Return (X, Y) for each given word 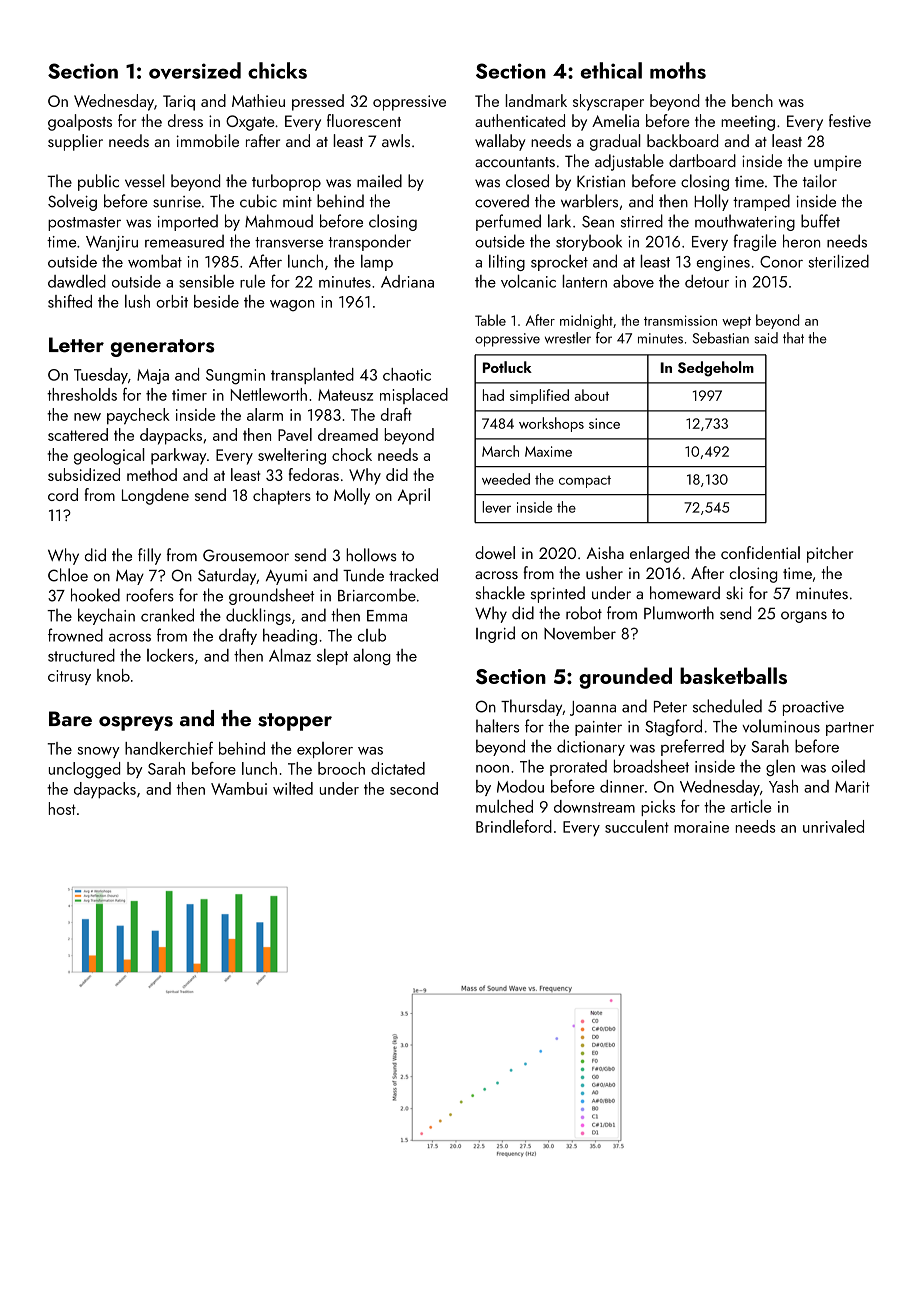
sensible (206, 281)
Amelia (615, 120)
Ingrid (495, 634)
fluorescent (364, 120)
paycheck (138, 416)
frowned (75, 635)
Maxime (548, 451)
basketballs (733, 675)
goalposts (80, 122)
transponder (369, 242)
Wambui (239, 788)
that (793, 338)
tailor (820, 181)
